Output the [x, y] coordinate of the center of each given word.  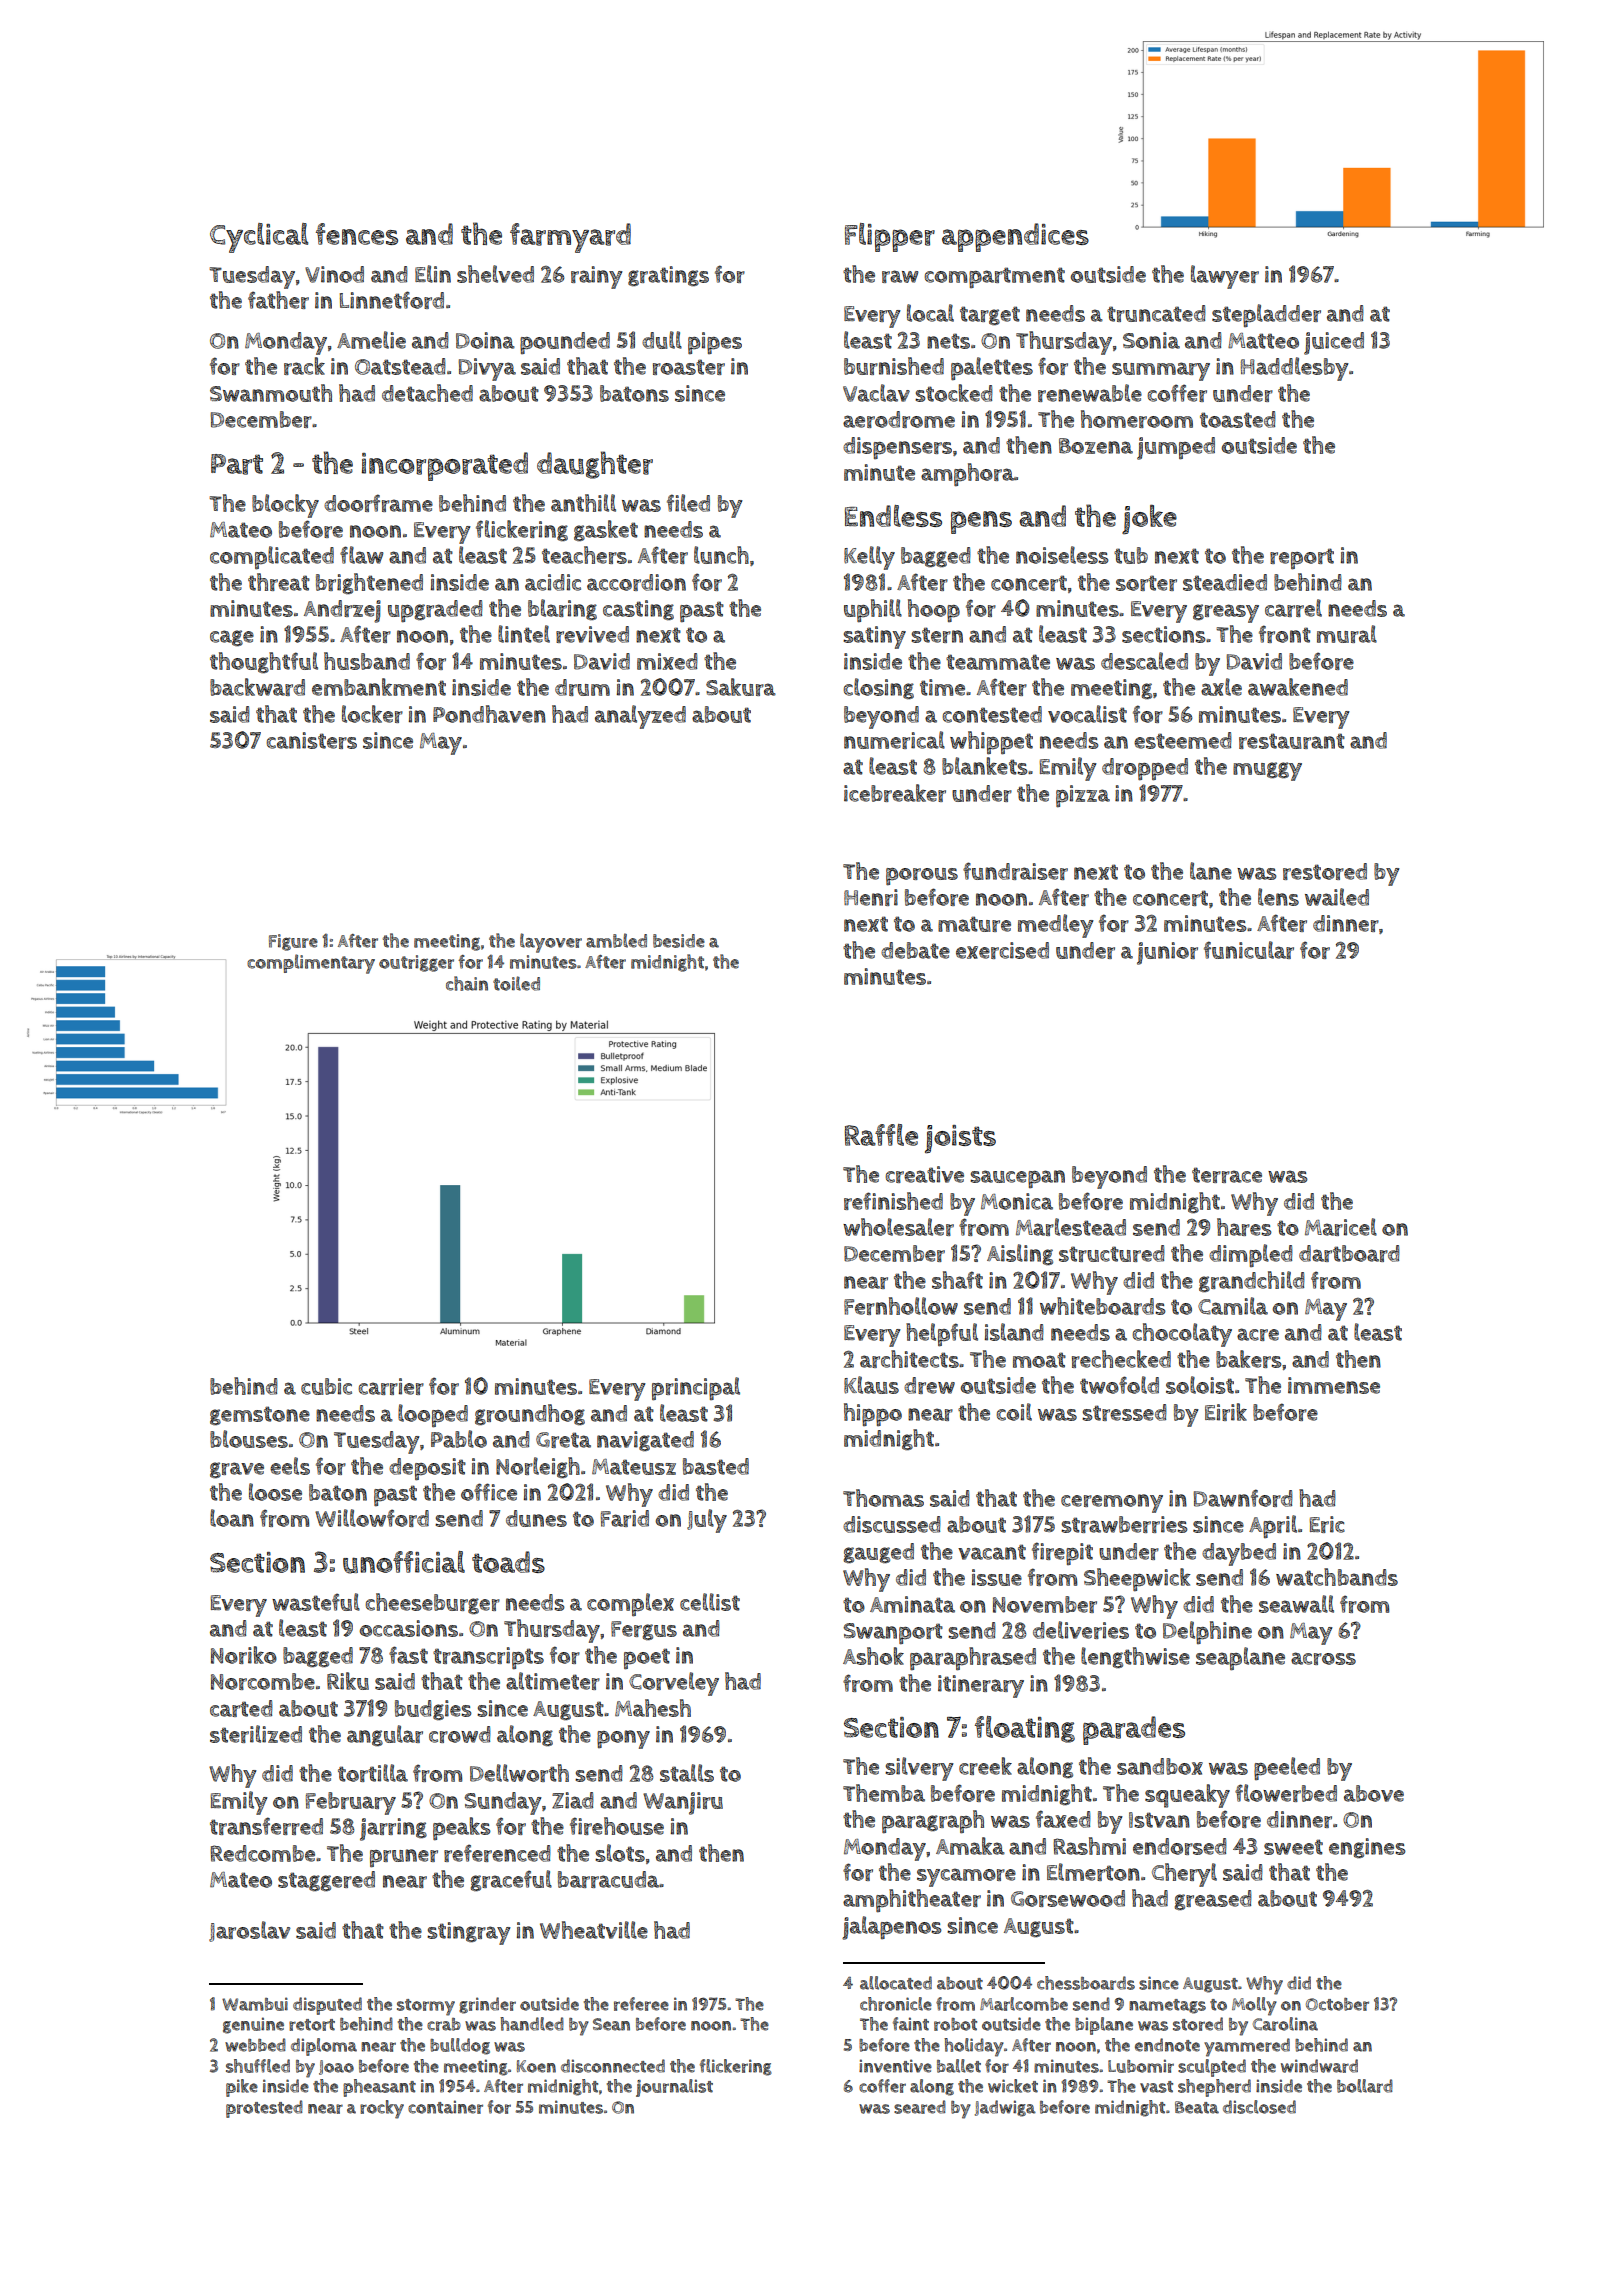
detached [427, 393]
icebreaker [895, 793]
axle [1221, 687]
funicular [1249, 950]
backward [257, 687]
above [1374, 1793]
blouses [249, 1439]
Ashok [873, 1656]
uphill [873, 611]
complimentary [311, 964]
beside [679, 941]
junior [1167, 953]
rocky [382, 2109]
